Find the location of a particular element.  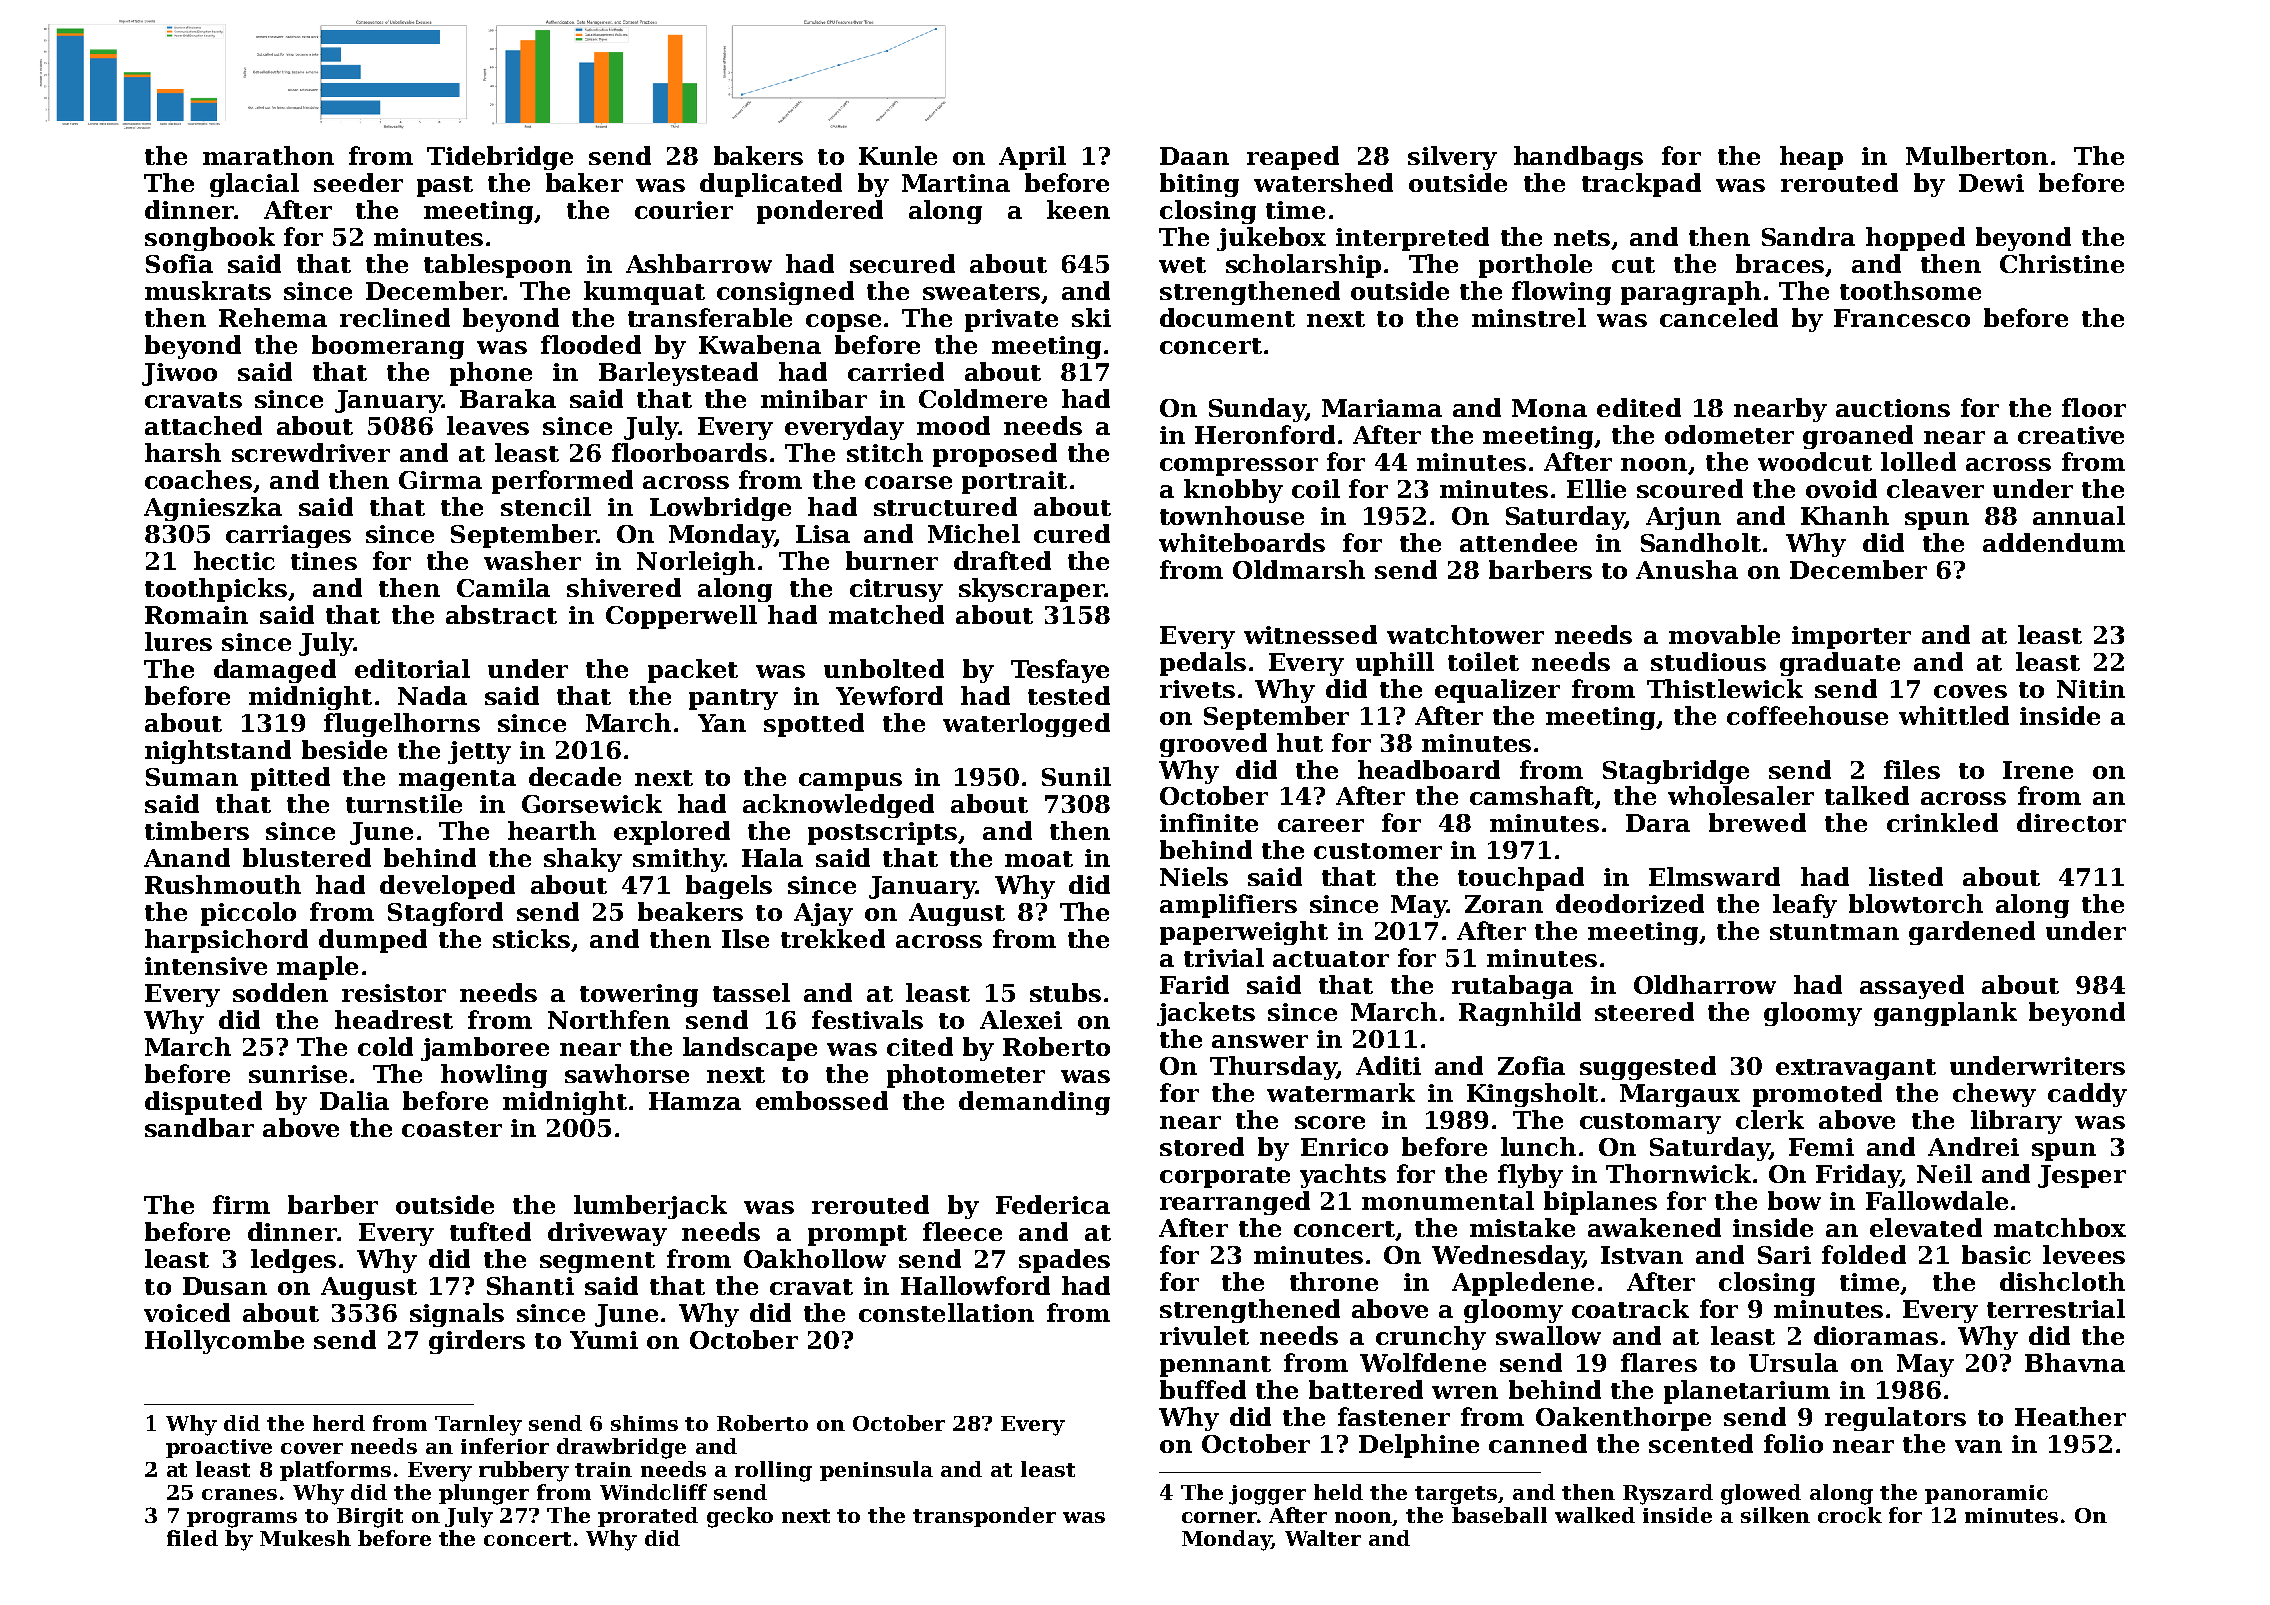

filed is located at coordinates (192, 1538).
